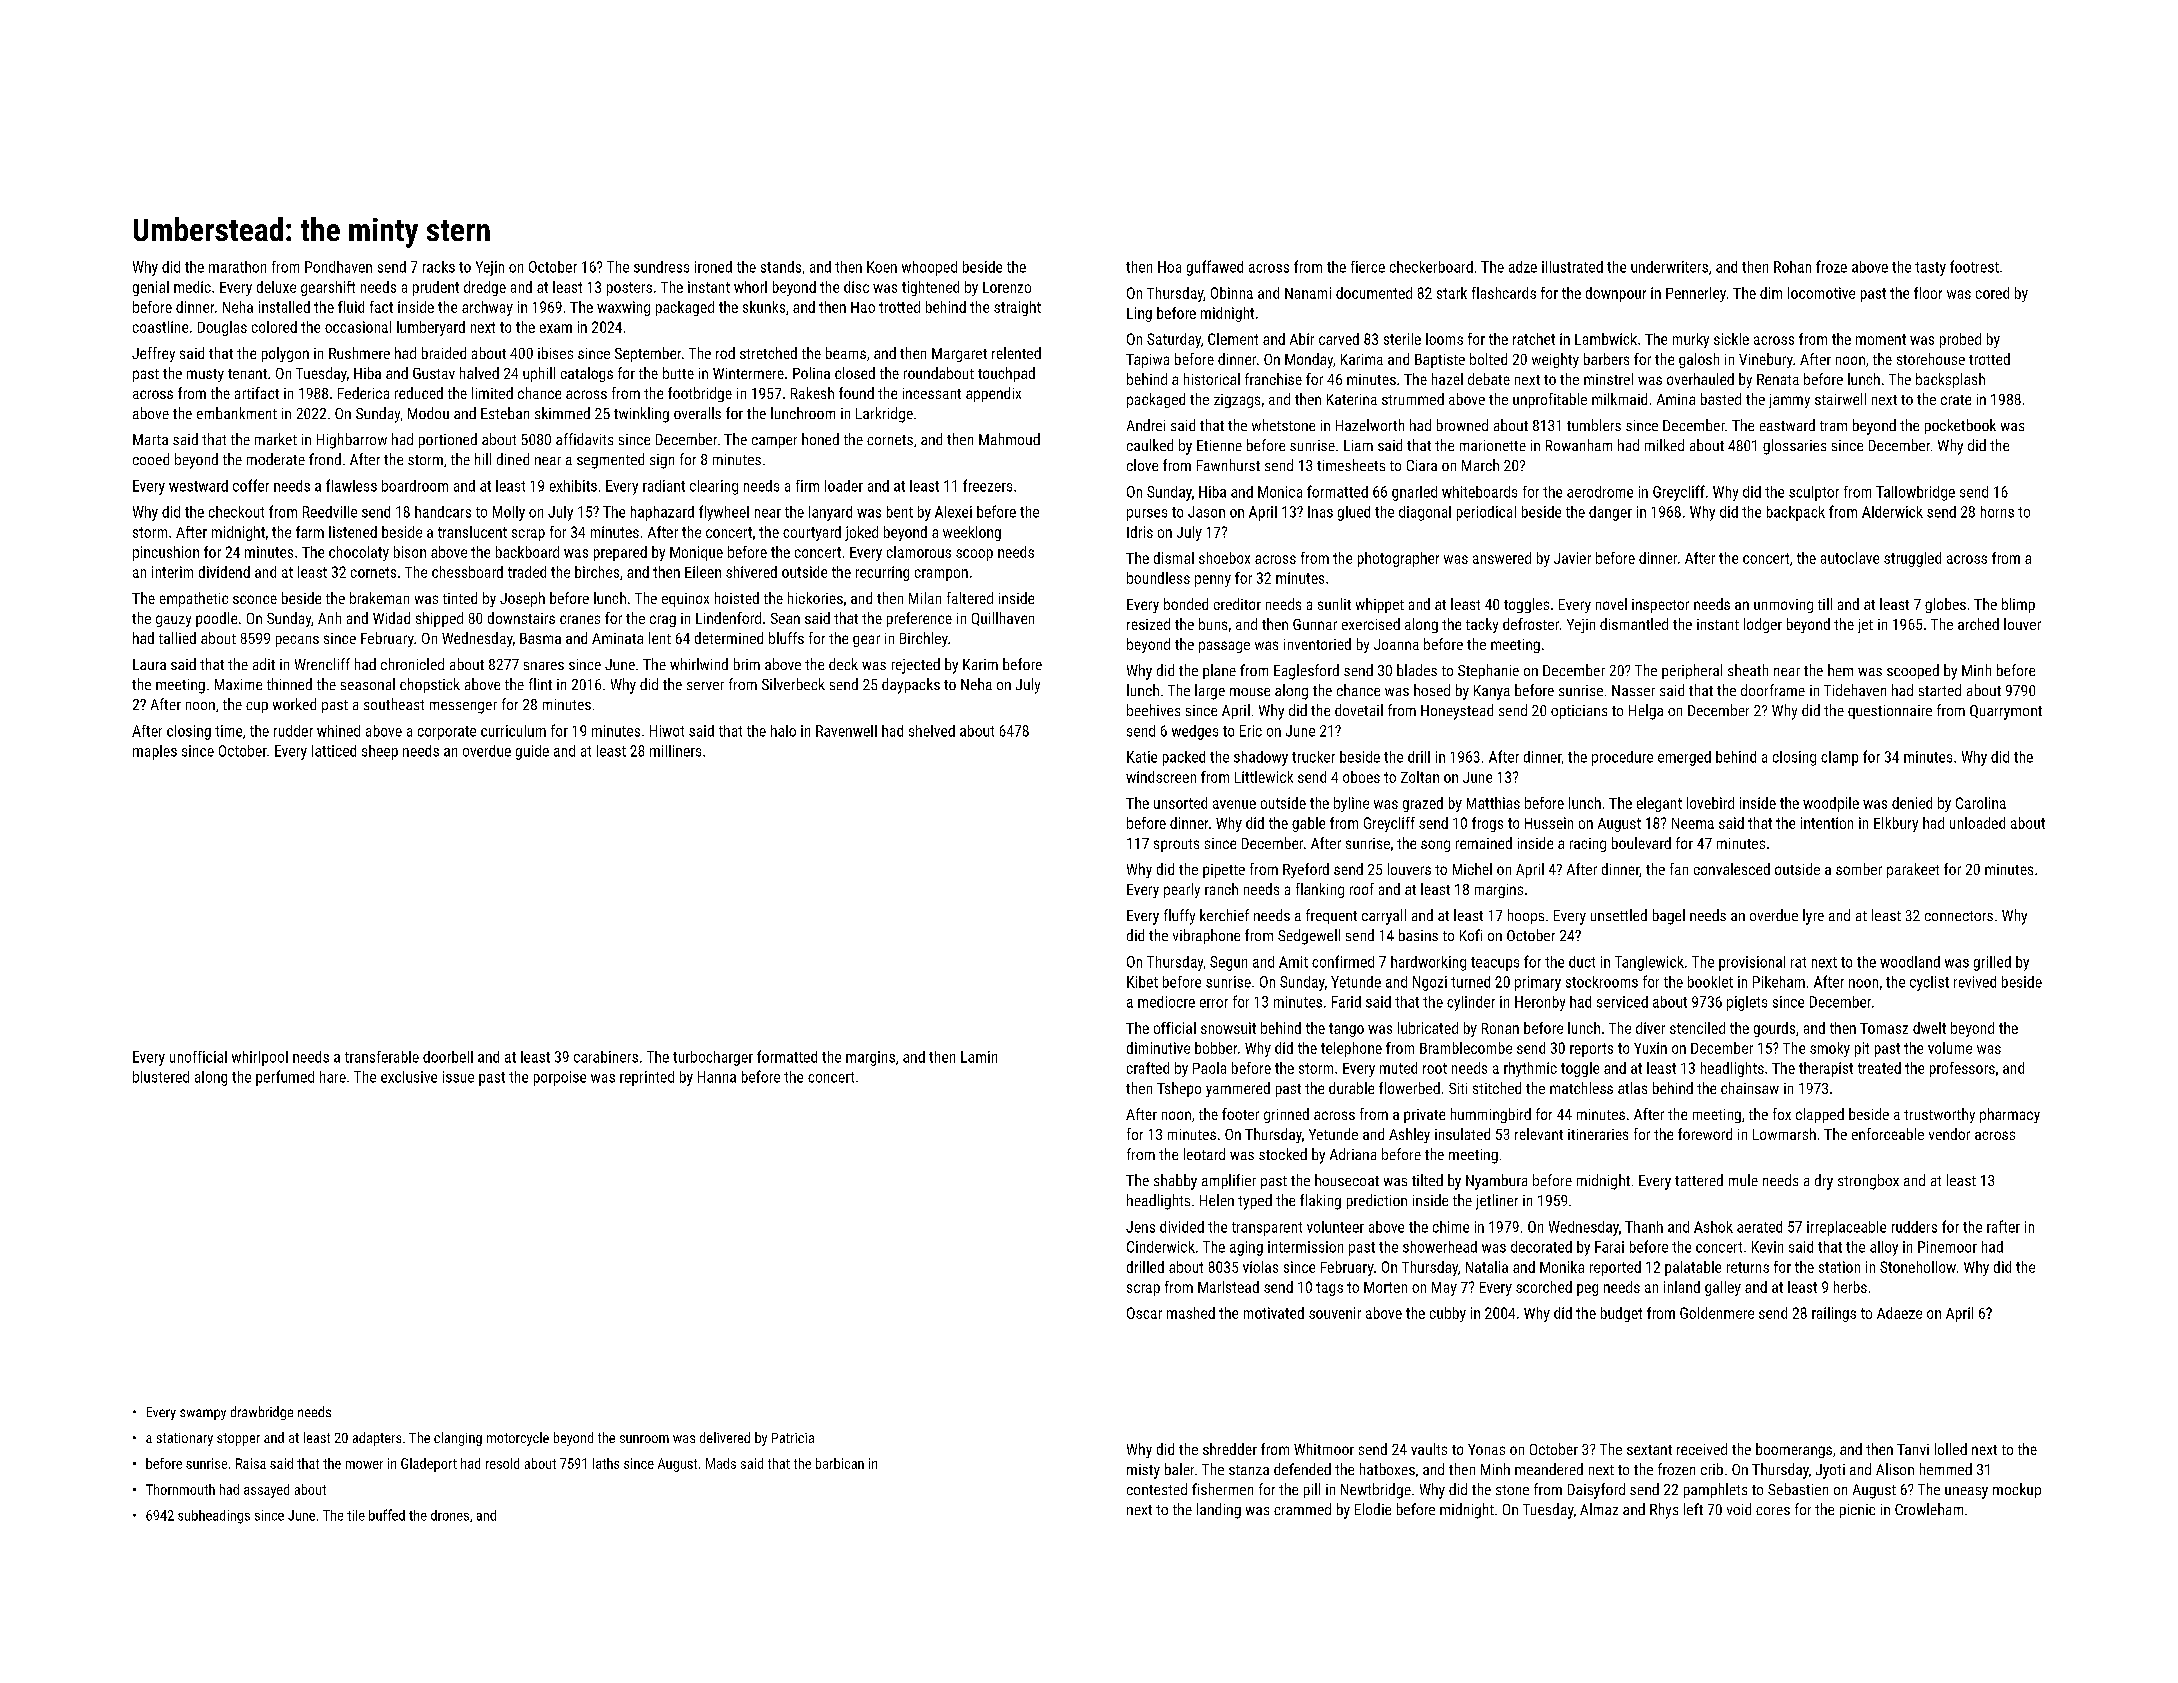  I want to click on pamphlets, so click(1715, 1490).
